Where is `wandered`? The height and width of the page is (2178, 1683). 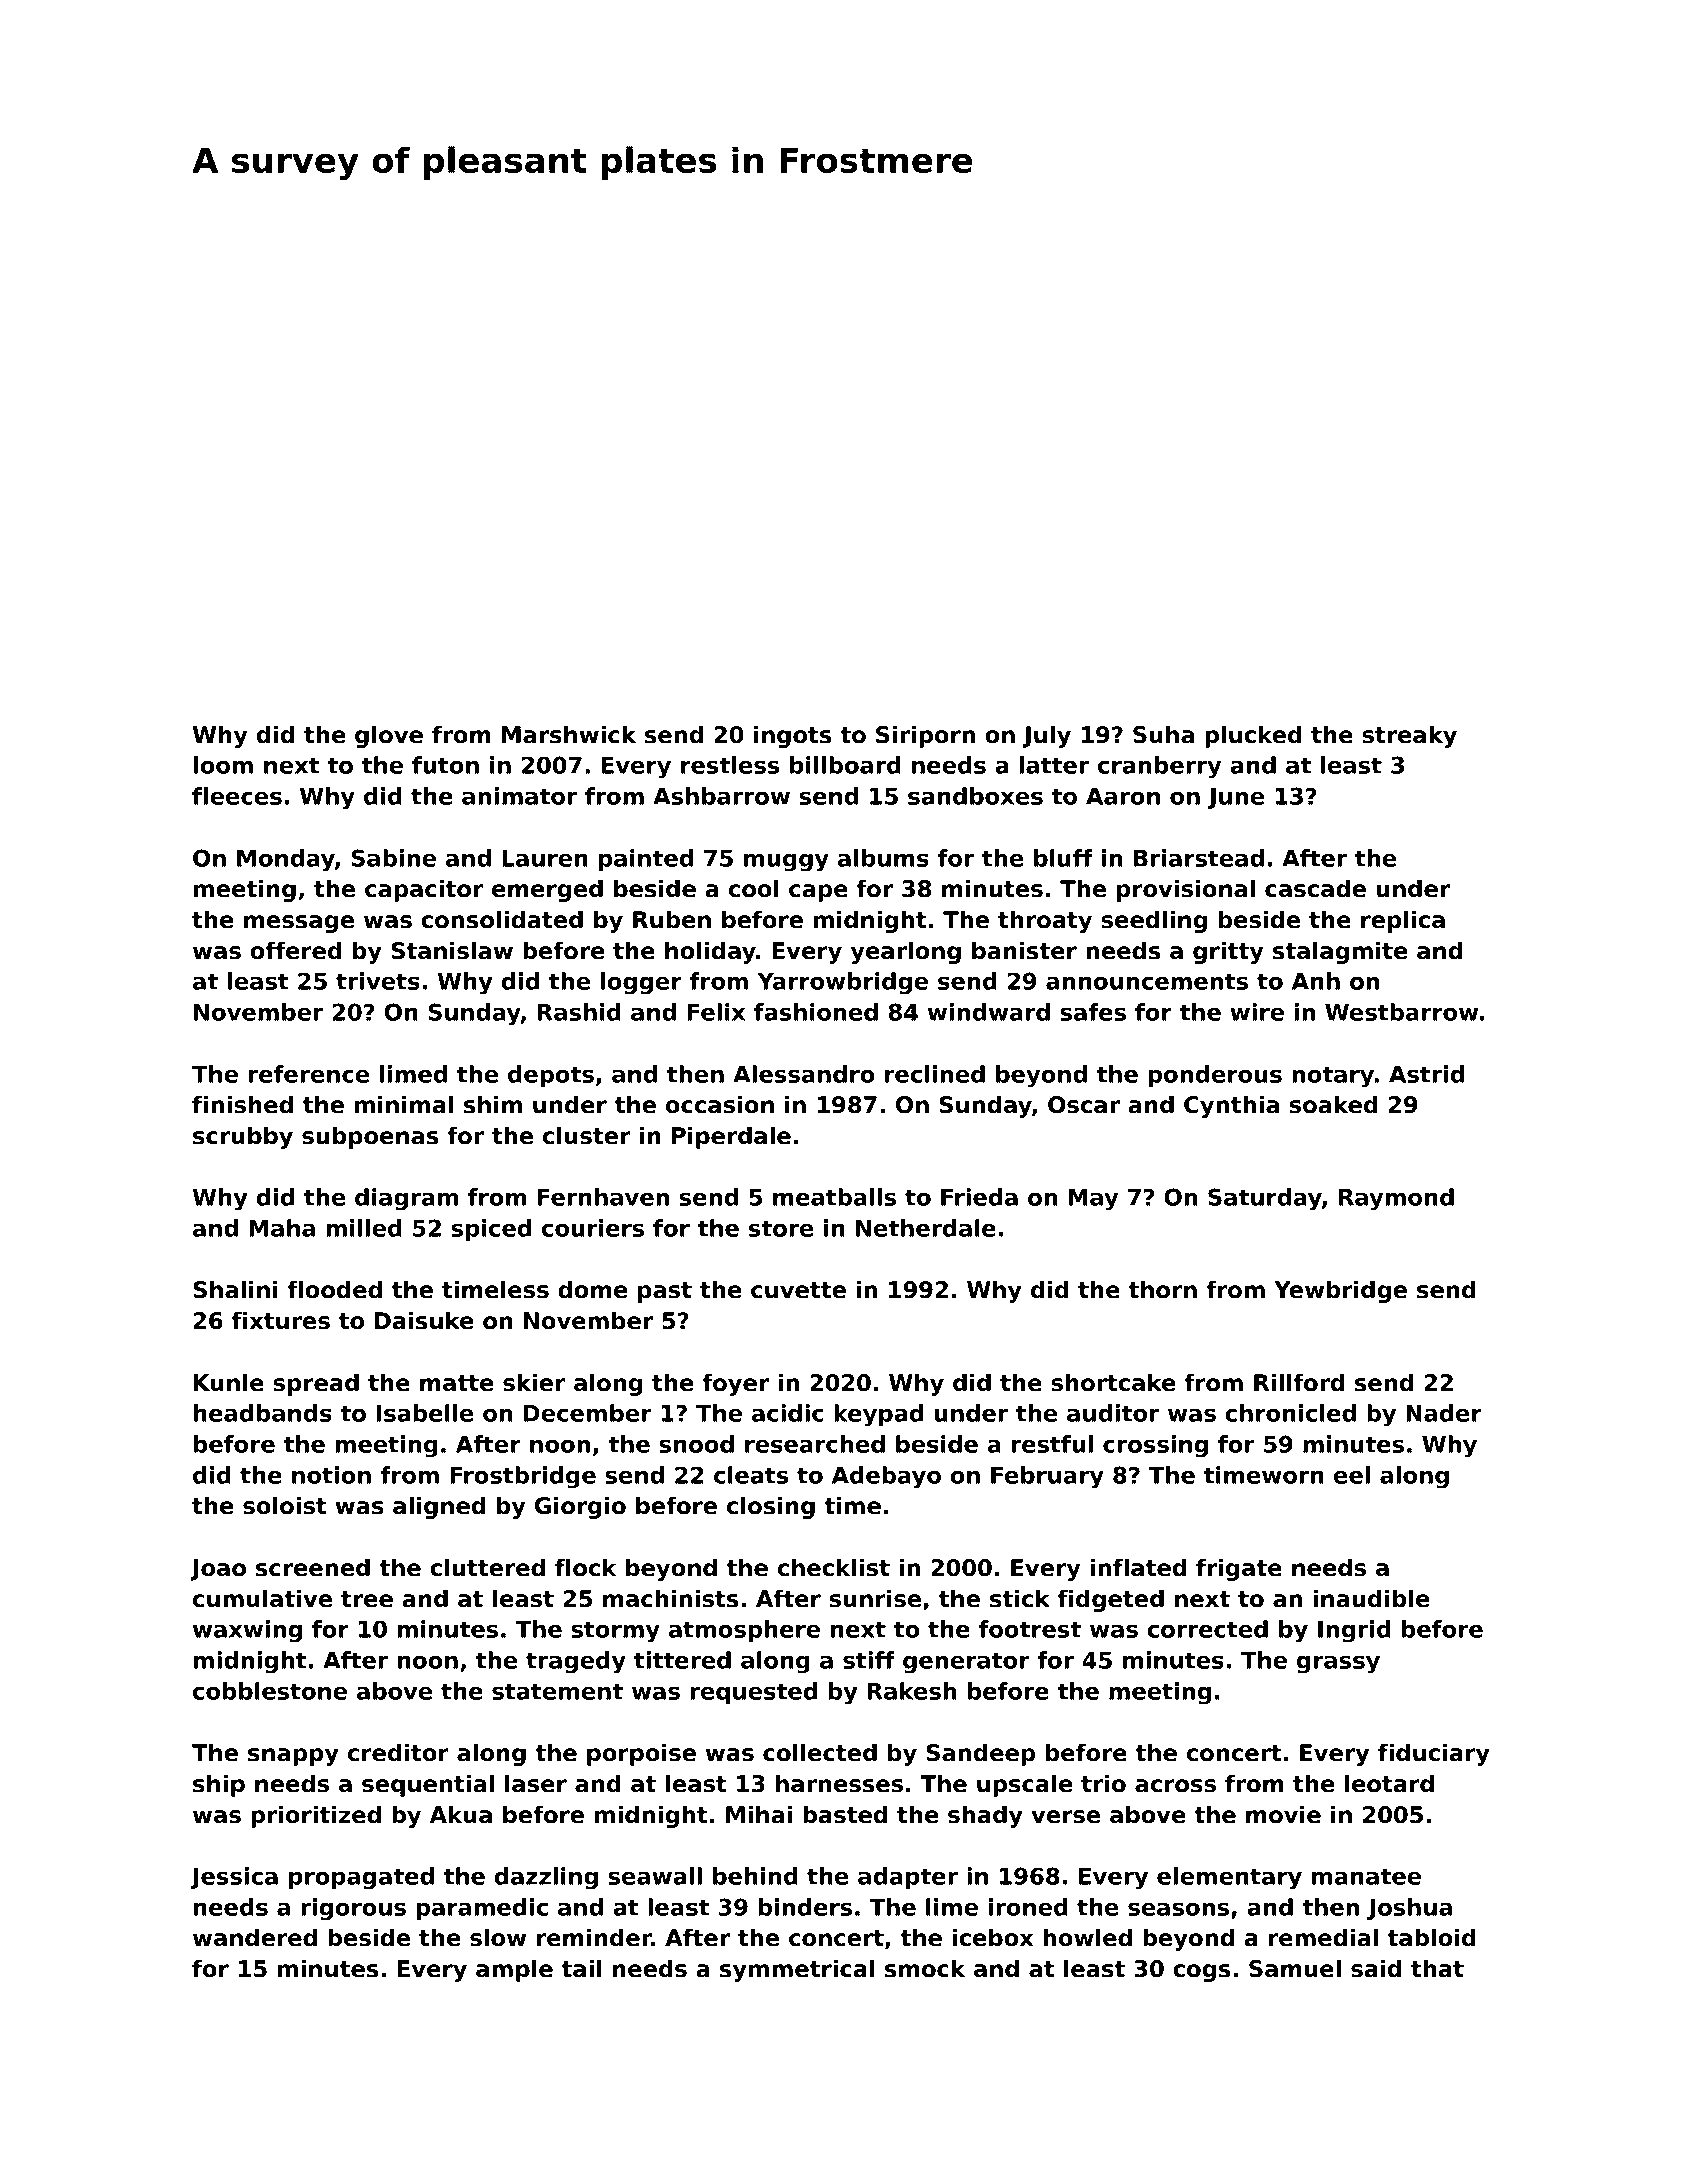
wandered is located at coordinates (255, 1937).
